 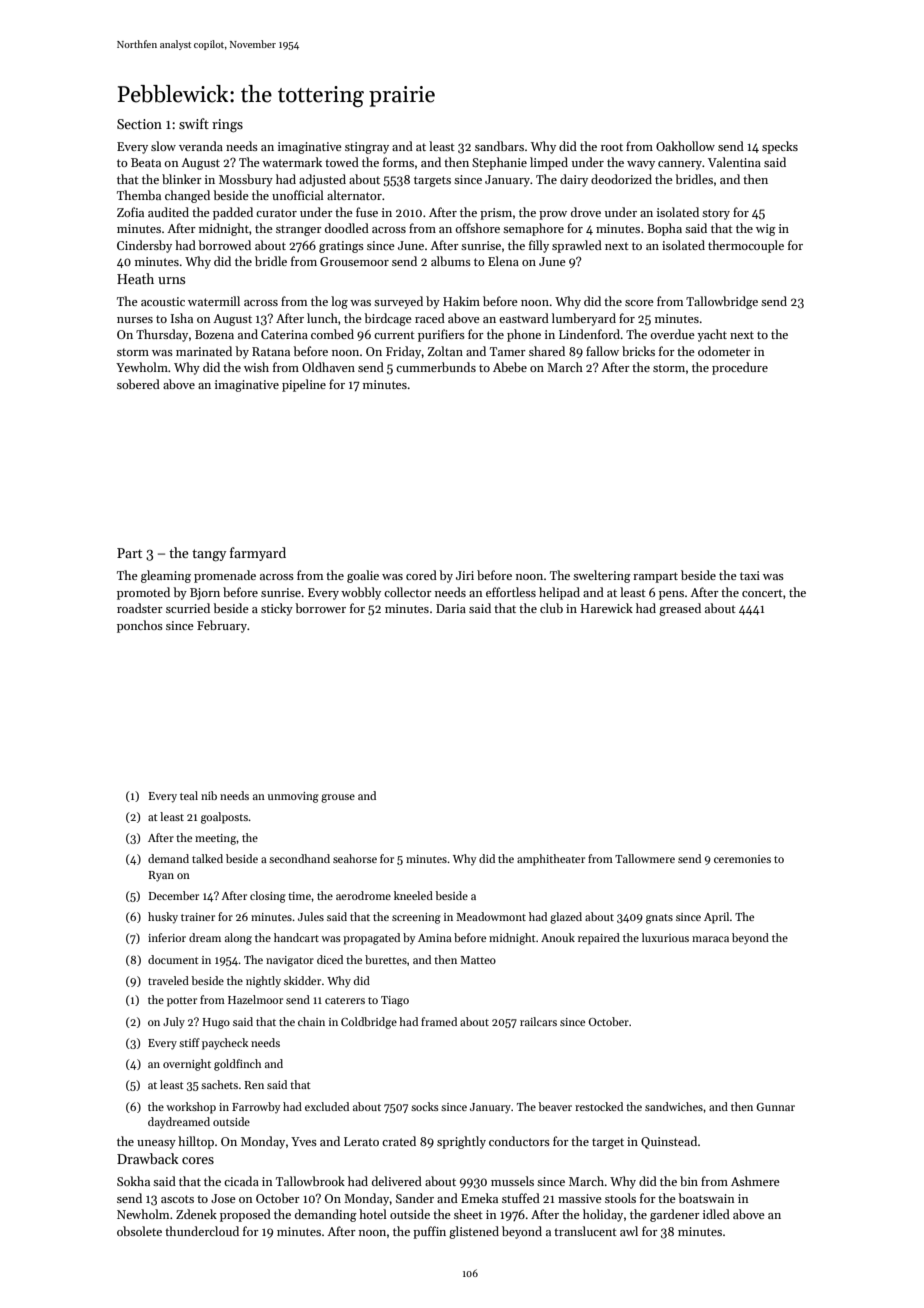 What do you see at coordinates (395, 1001) in the page?
I see `Tiago` at bounding box center [395, 1001].
